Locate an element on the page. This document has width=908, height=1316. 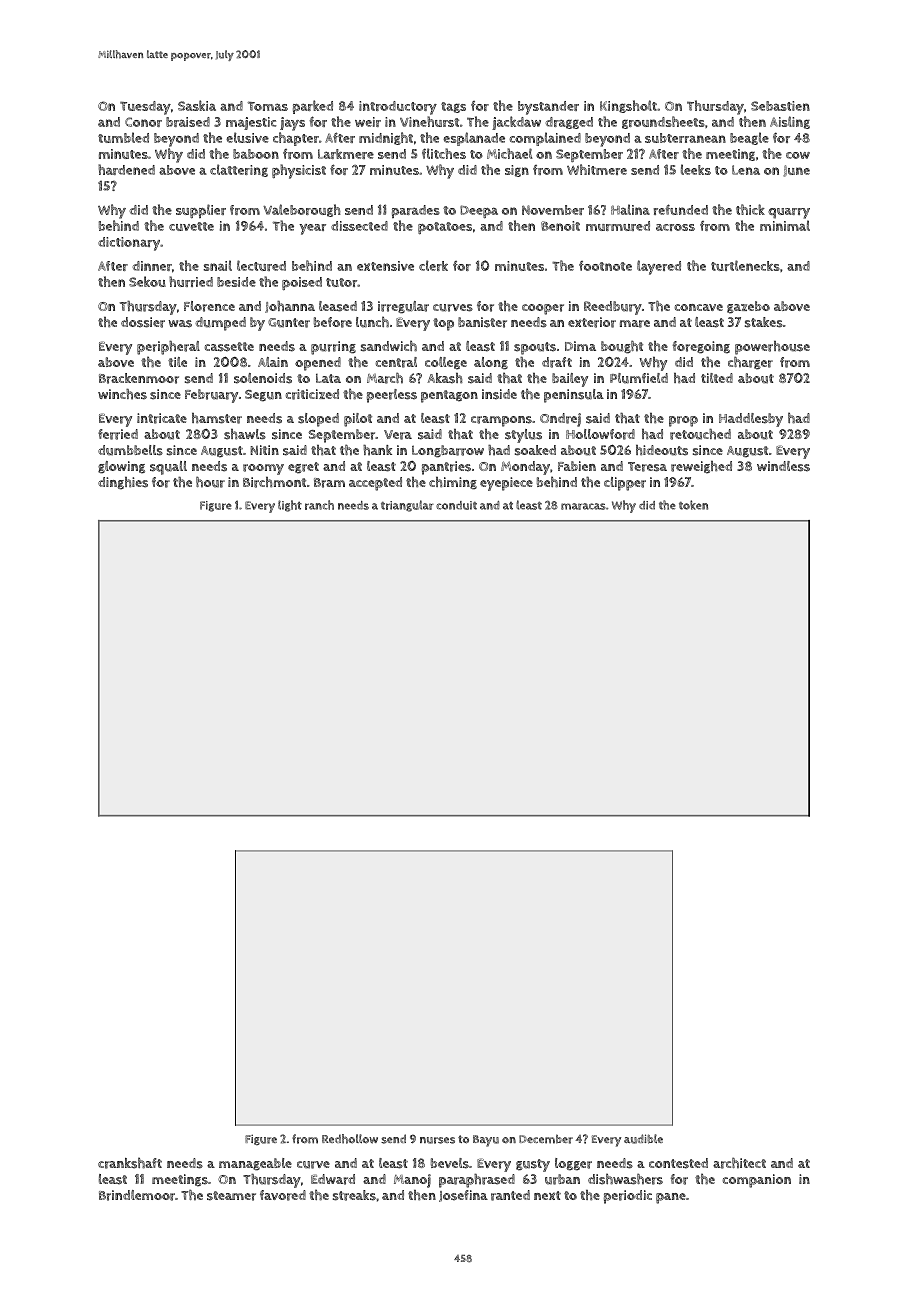
Florence is located at coordinates (209, 306).
